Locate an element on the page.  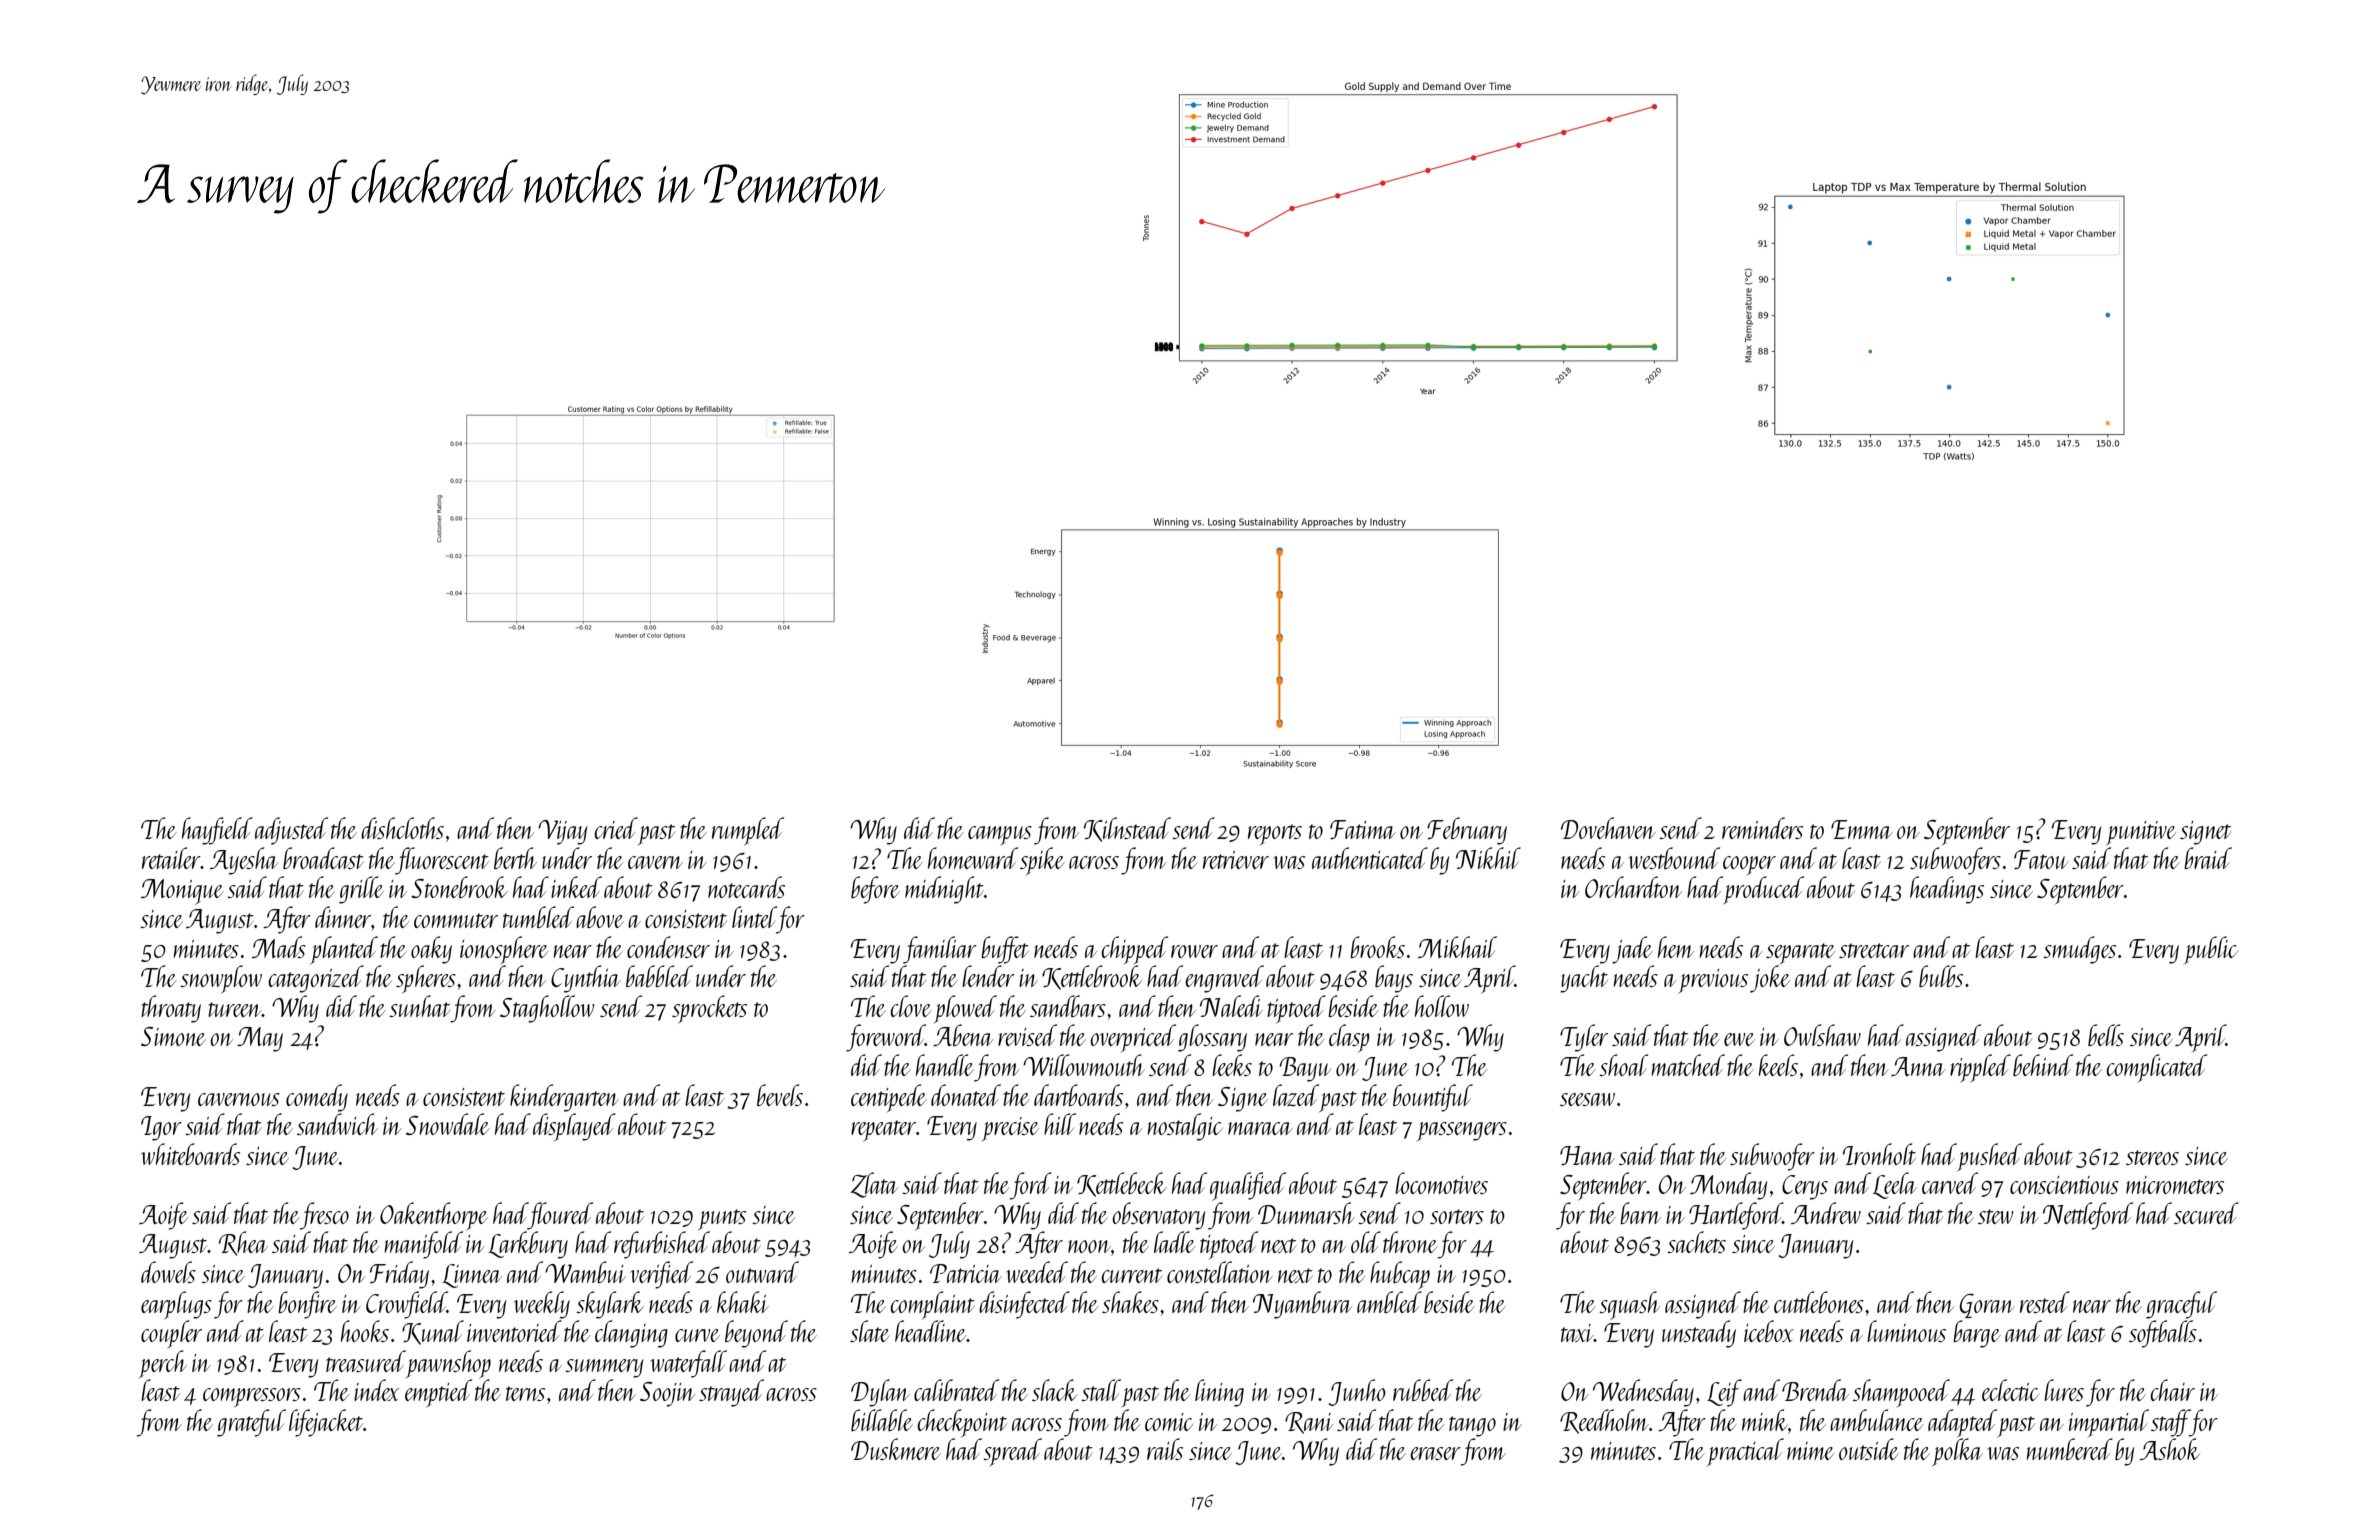
compressors is located at coordinates (252, 1397).
